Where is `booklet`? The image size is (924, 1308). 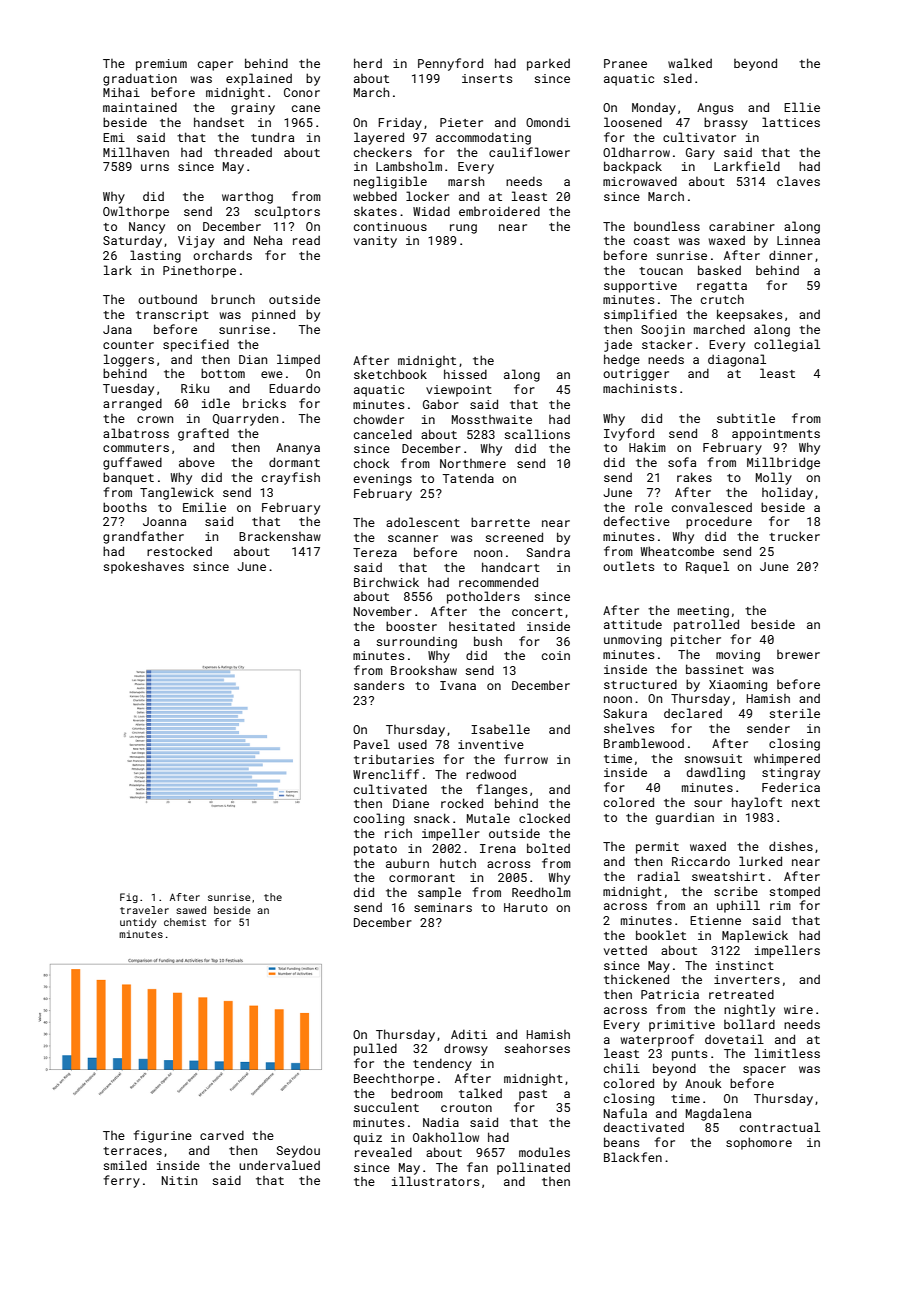
booklet is located at coordinates (661, 935).
